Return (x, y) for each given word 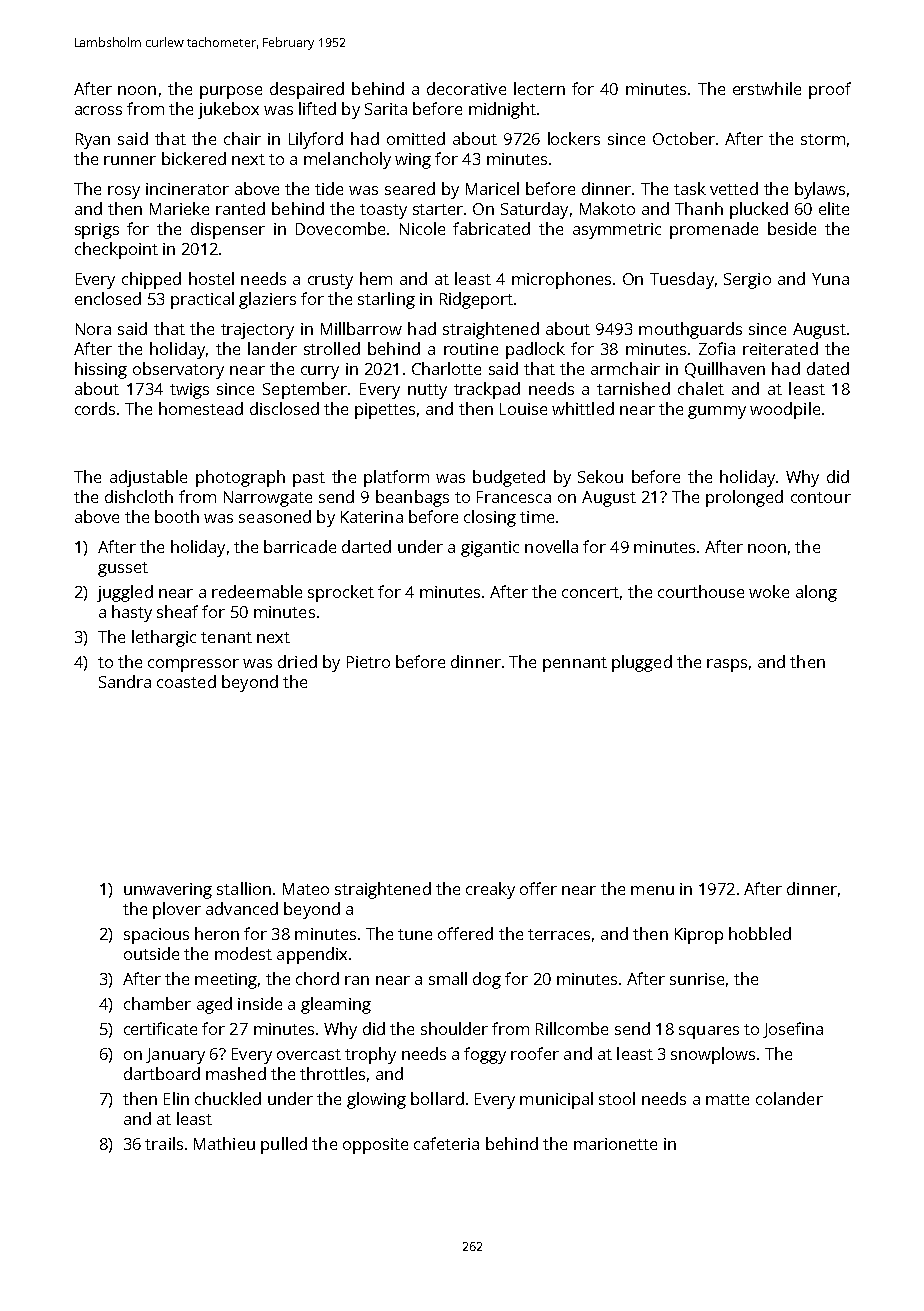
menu (652, 890)
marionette (615, 1144)
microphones (561, 280)
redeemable (257, 591)
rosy (124, 192)
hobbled (760, 933)
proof (830, 90)
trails (164, 1143)
